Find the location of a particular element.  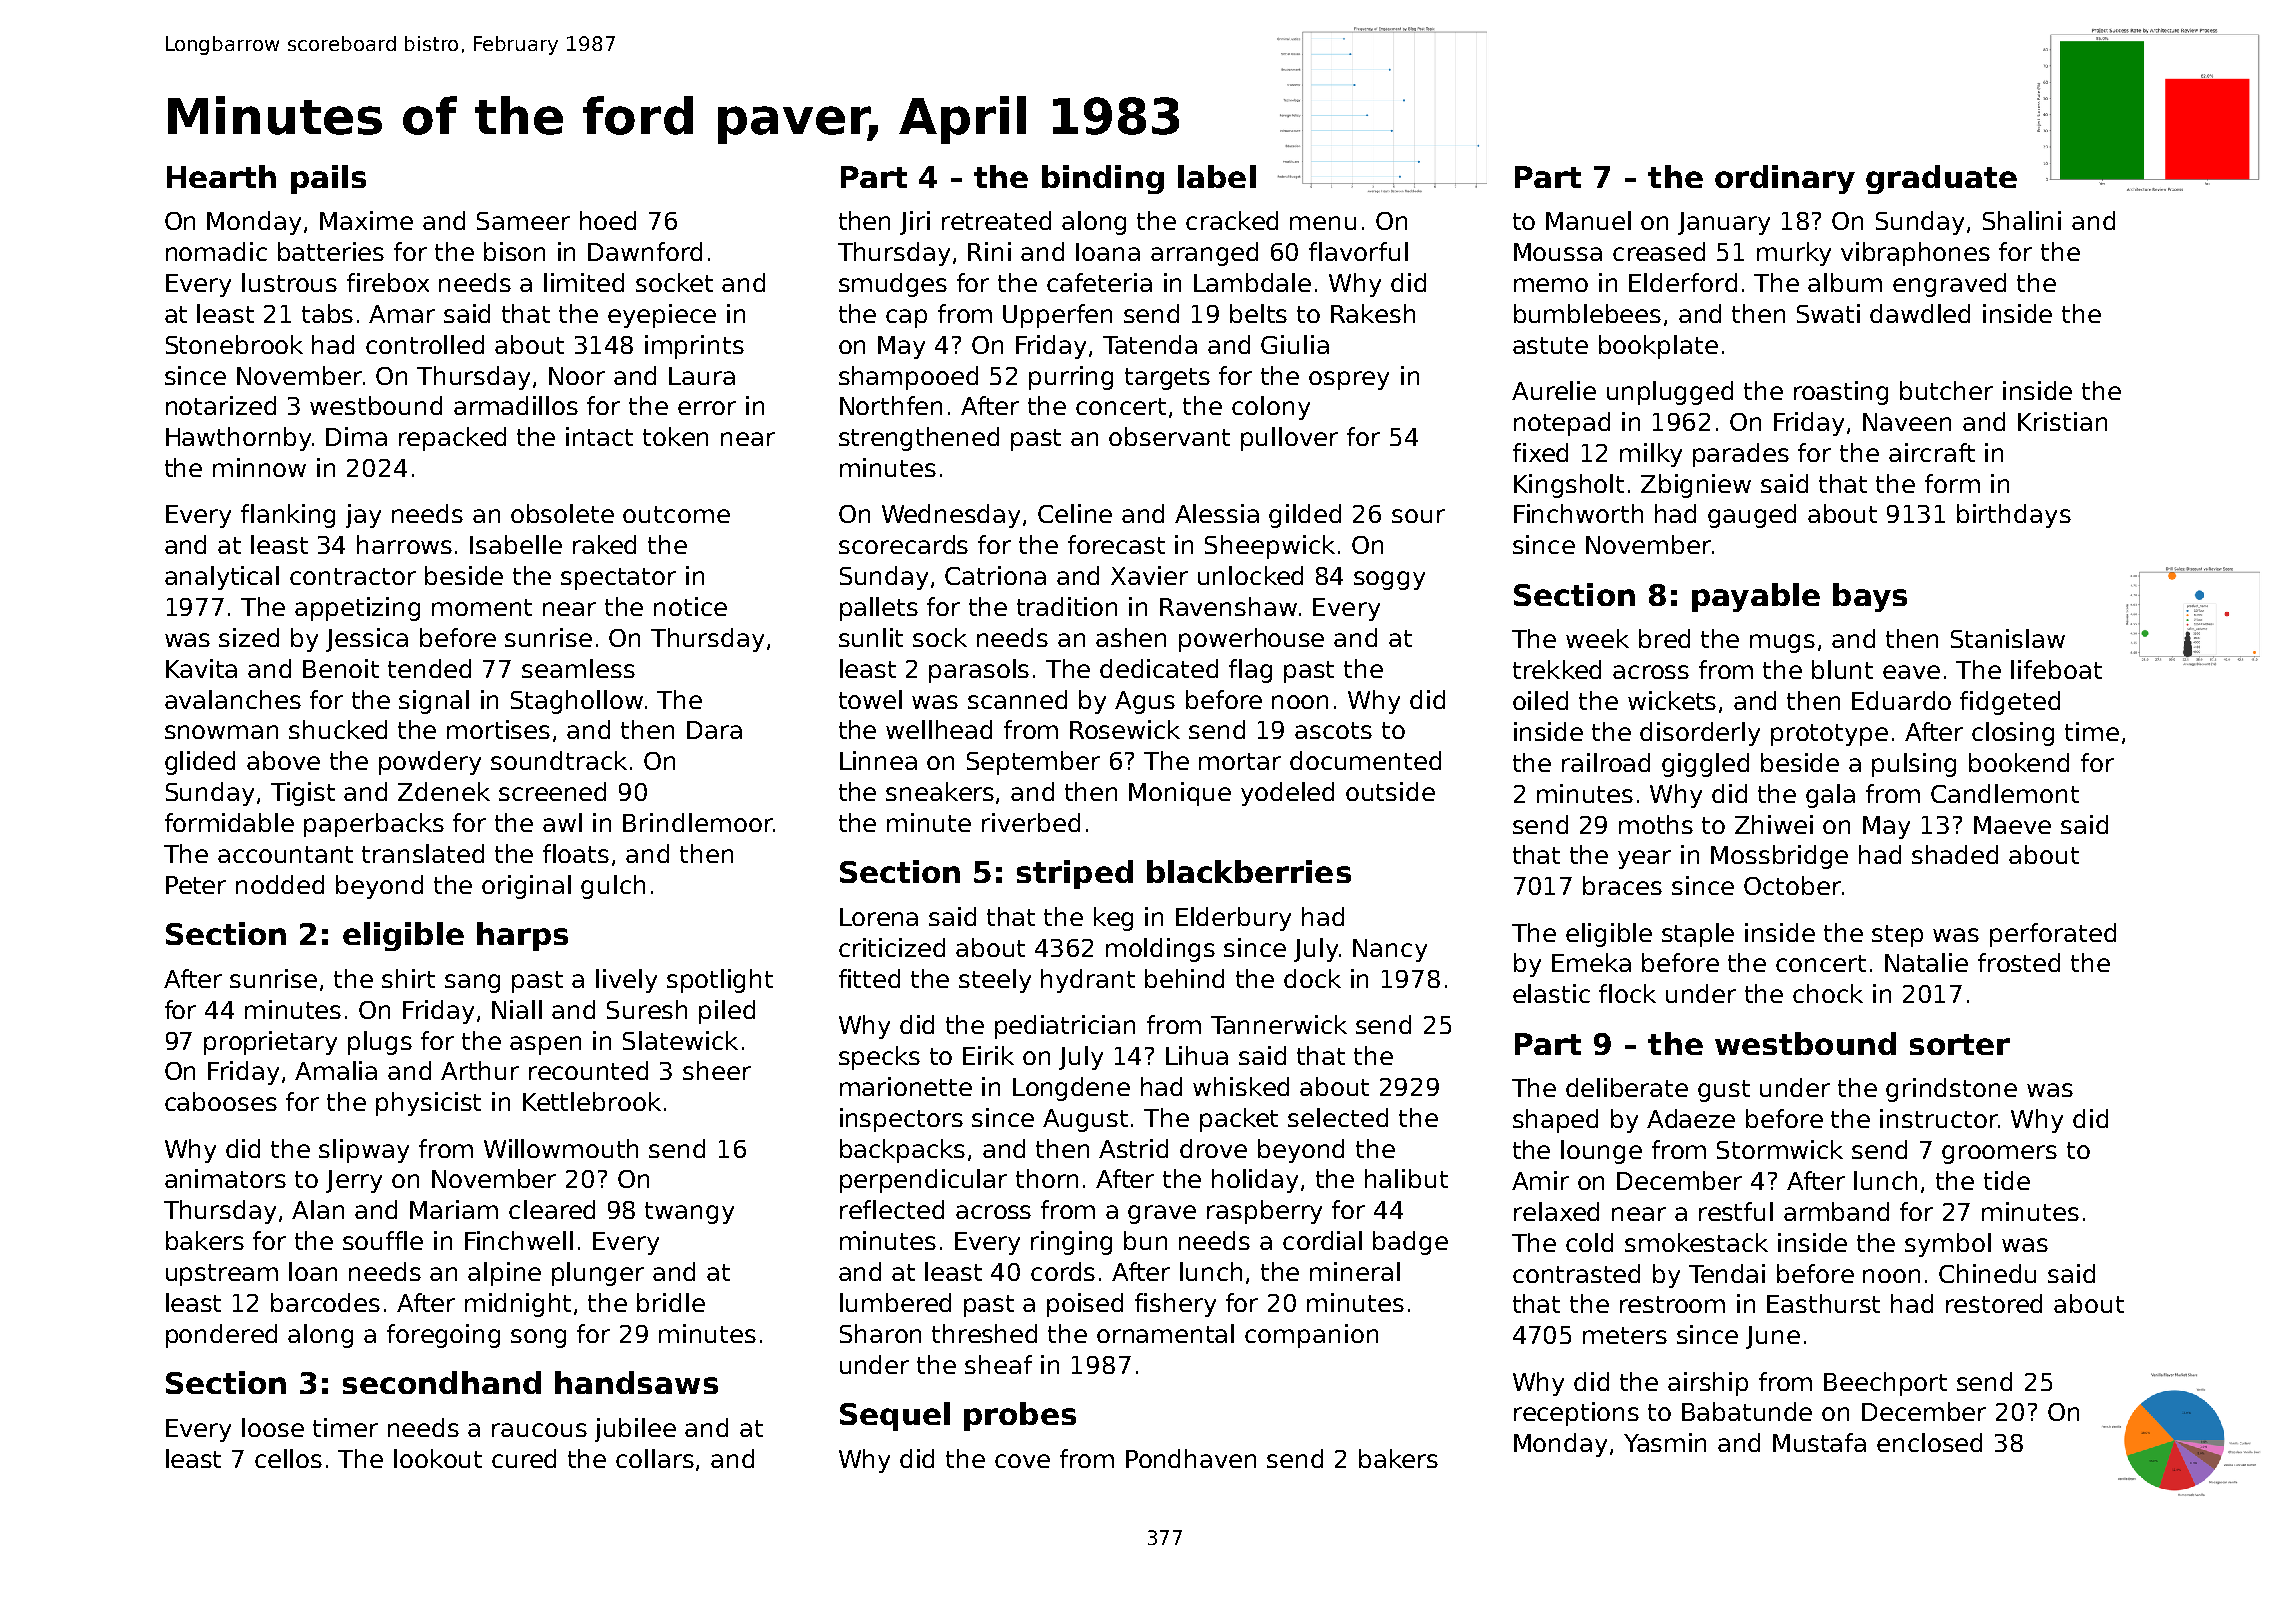

grindstone is located at coordinates (1951, 1090).
